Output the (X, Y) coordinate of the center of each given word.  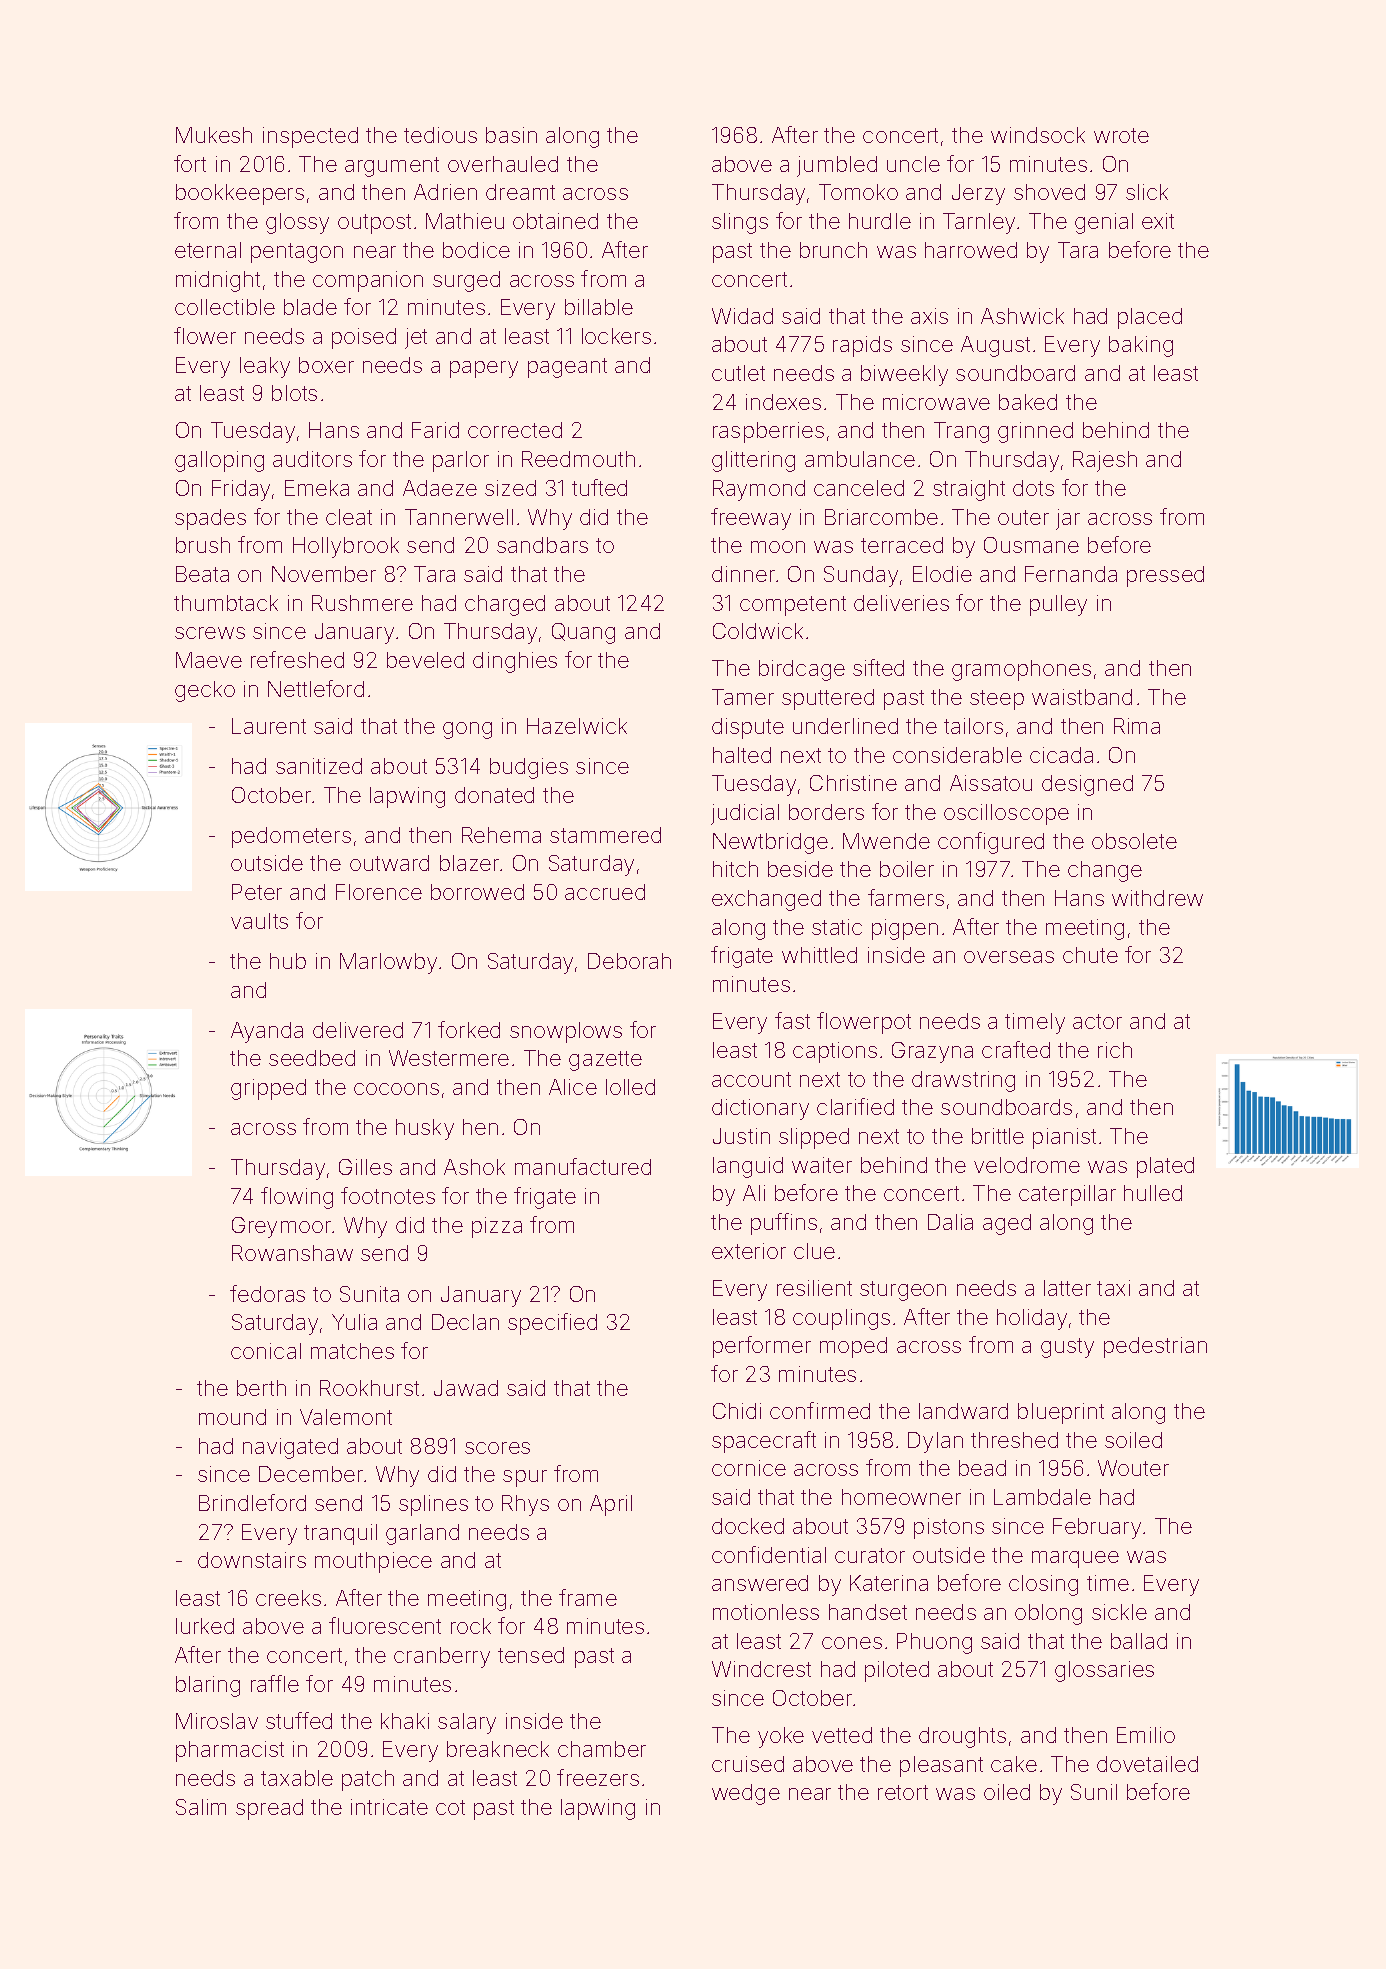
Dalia (950, 1222)
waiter (822, 1165)
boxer (326, 365)
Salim (201, 1807)
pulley (1058, 605)
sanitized (319, 766)
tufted (599, 487)
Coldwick (758, 631)
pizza (497, 1227)
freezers (598, 1777)
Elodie (942, 574)
